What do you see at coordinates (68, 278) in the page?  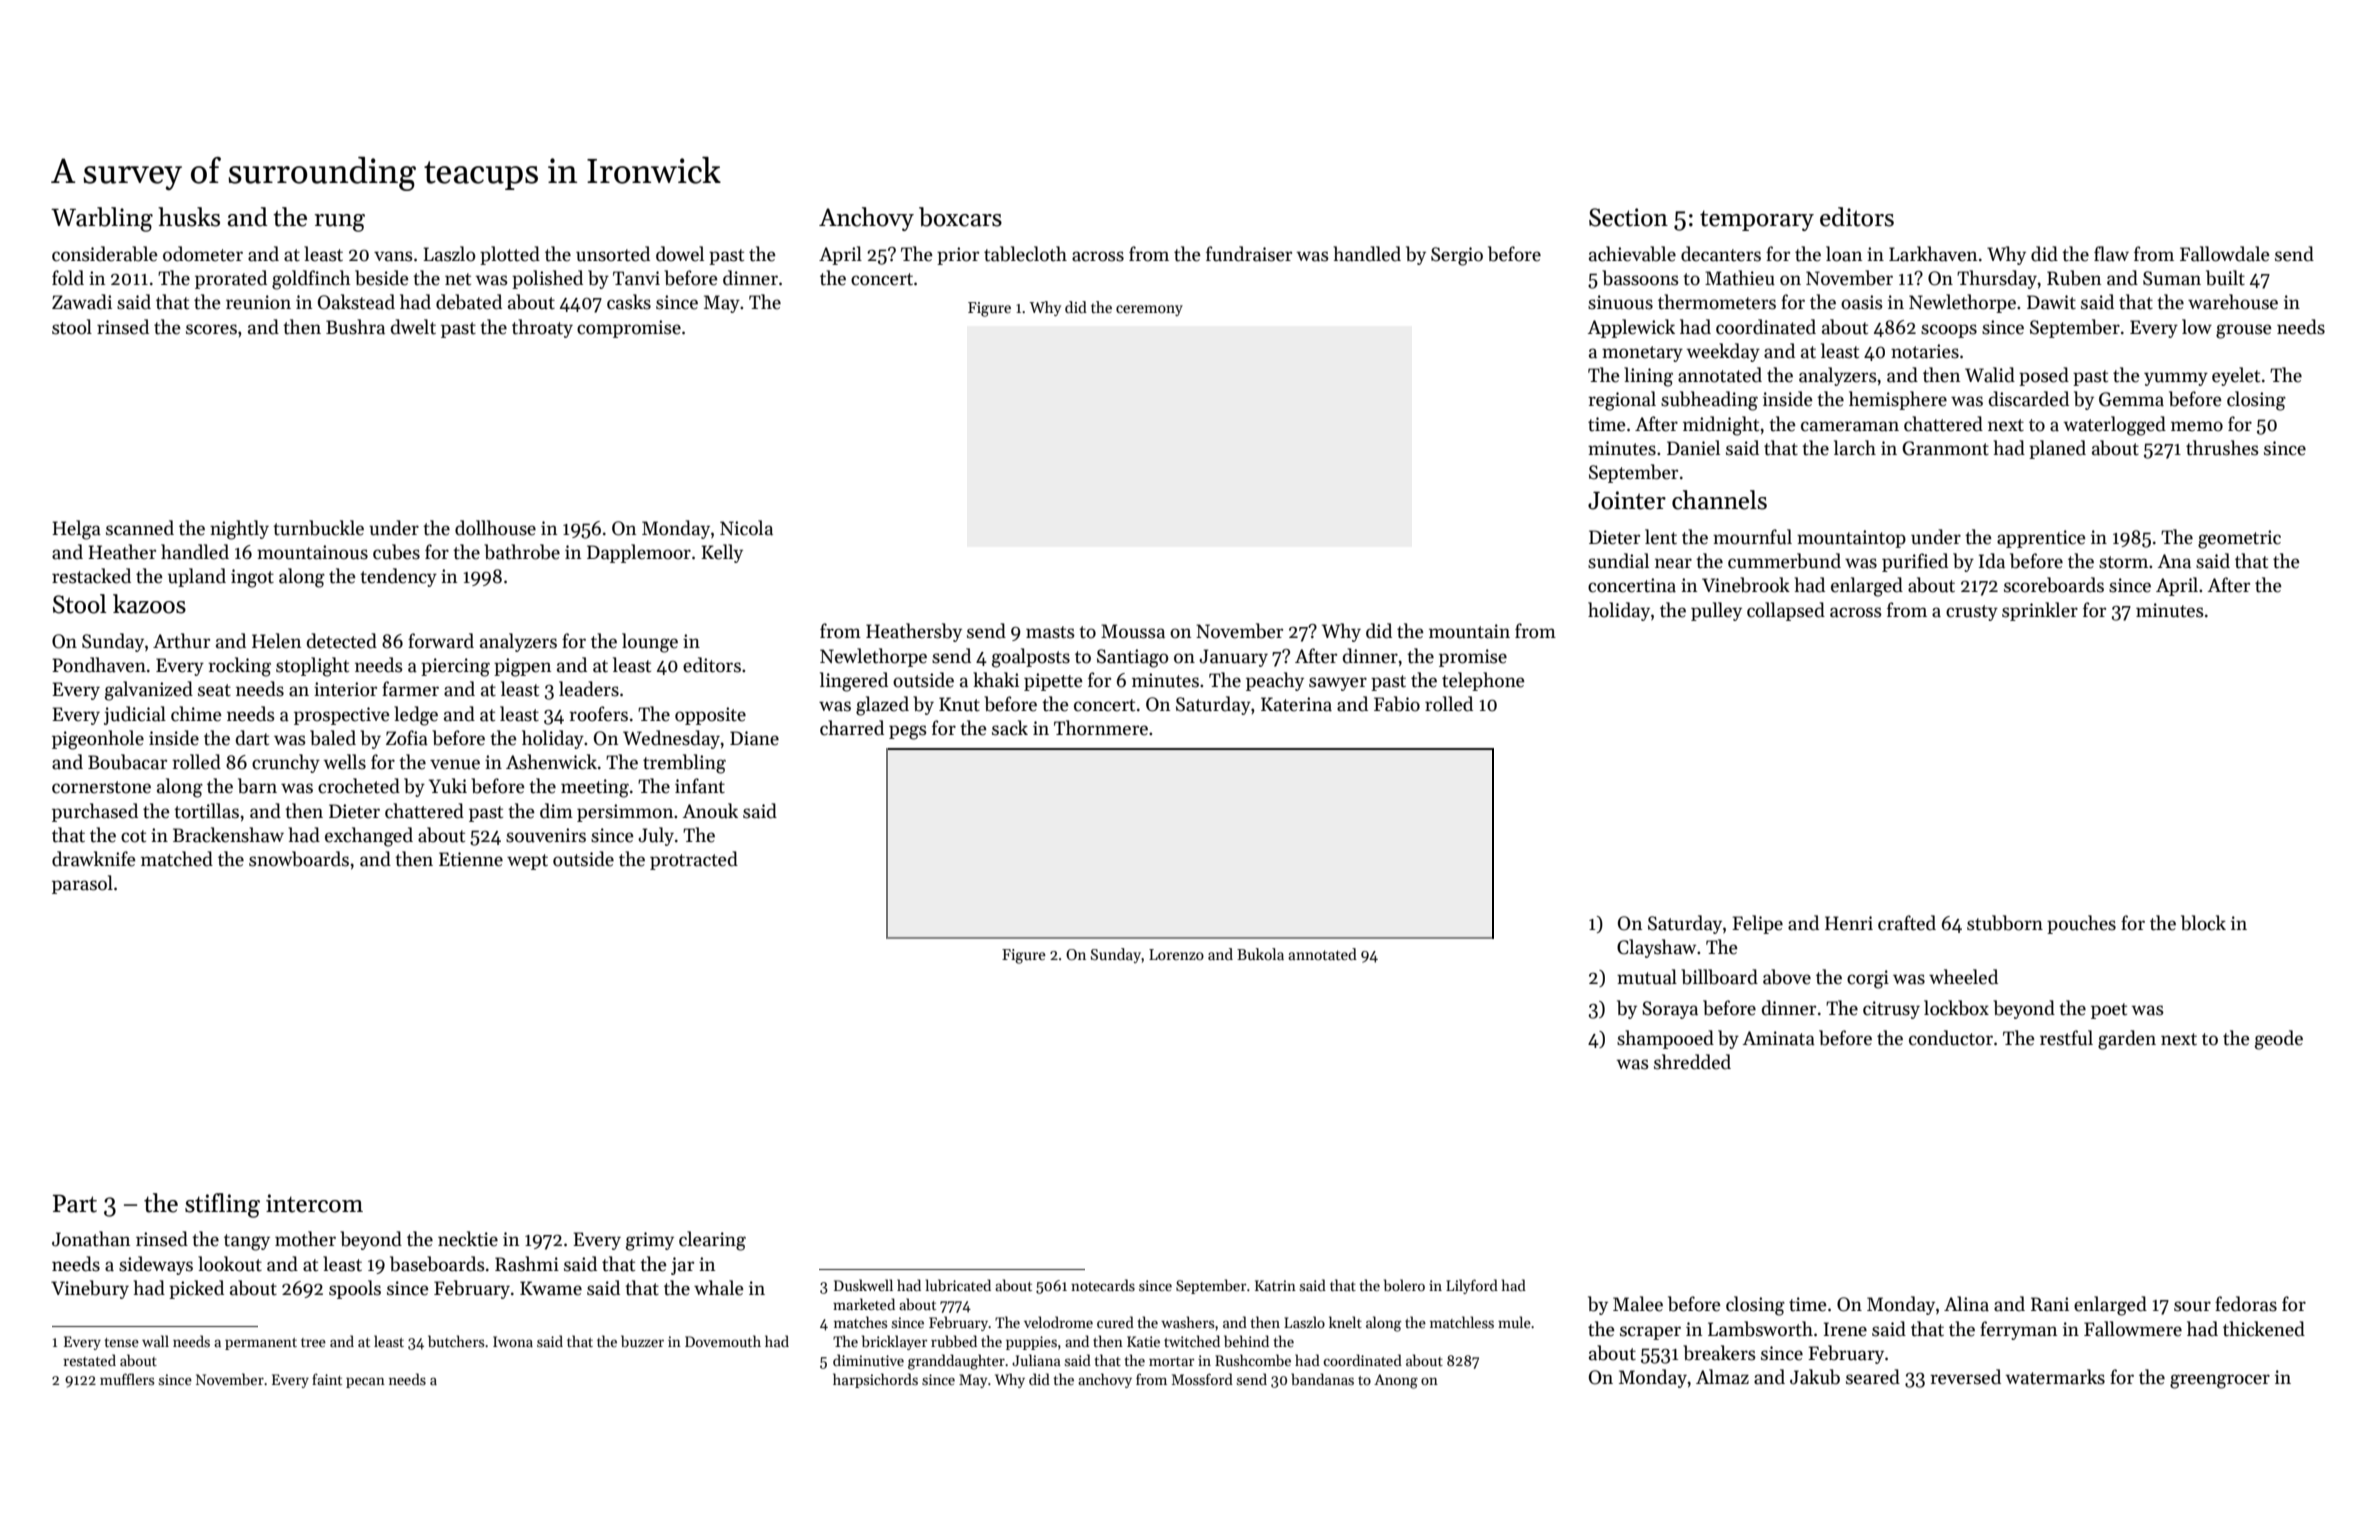 I see `fold` at bounding box center [68, 278].
